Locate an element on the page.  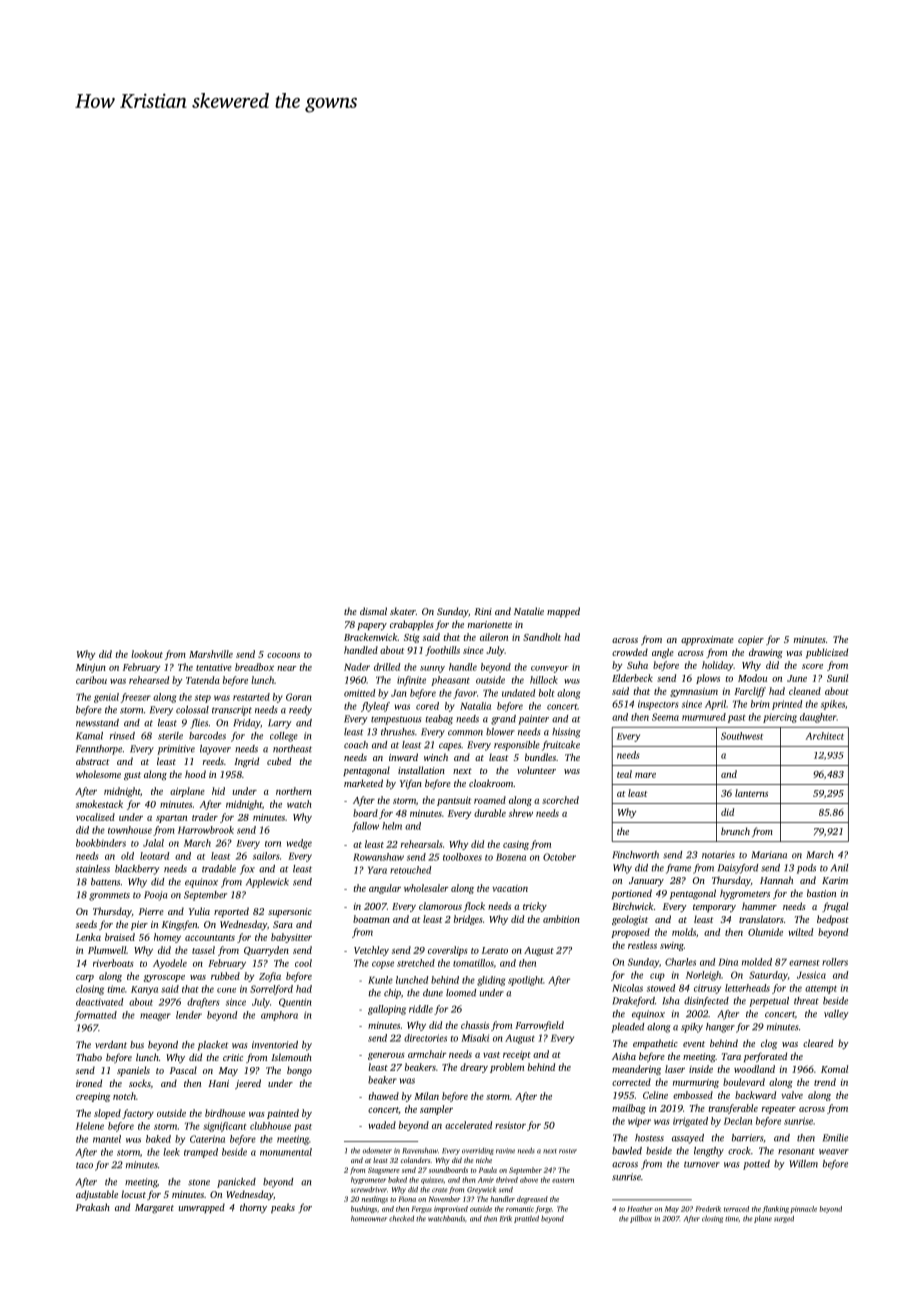
skater is located at coordinates (403, 611).
